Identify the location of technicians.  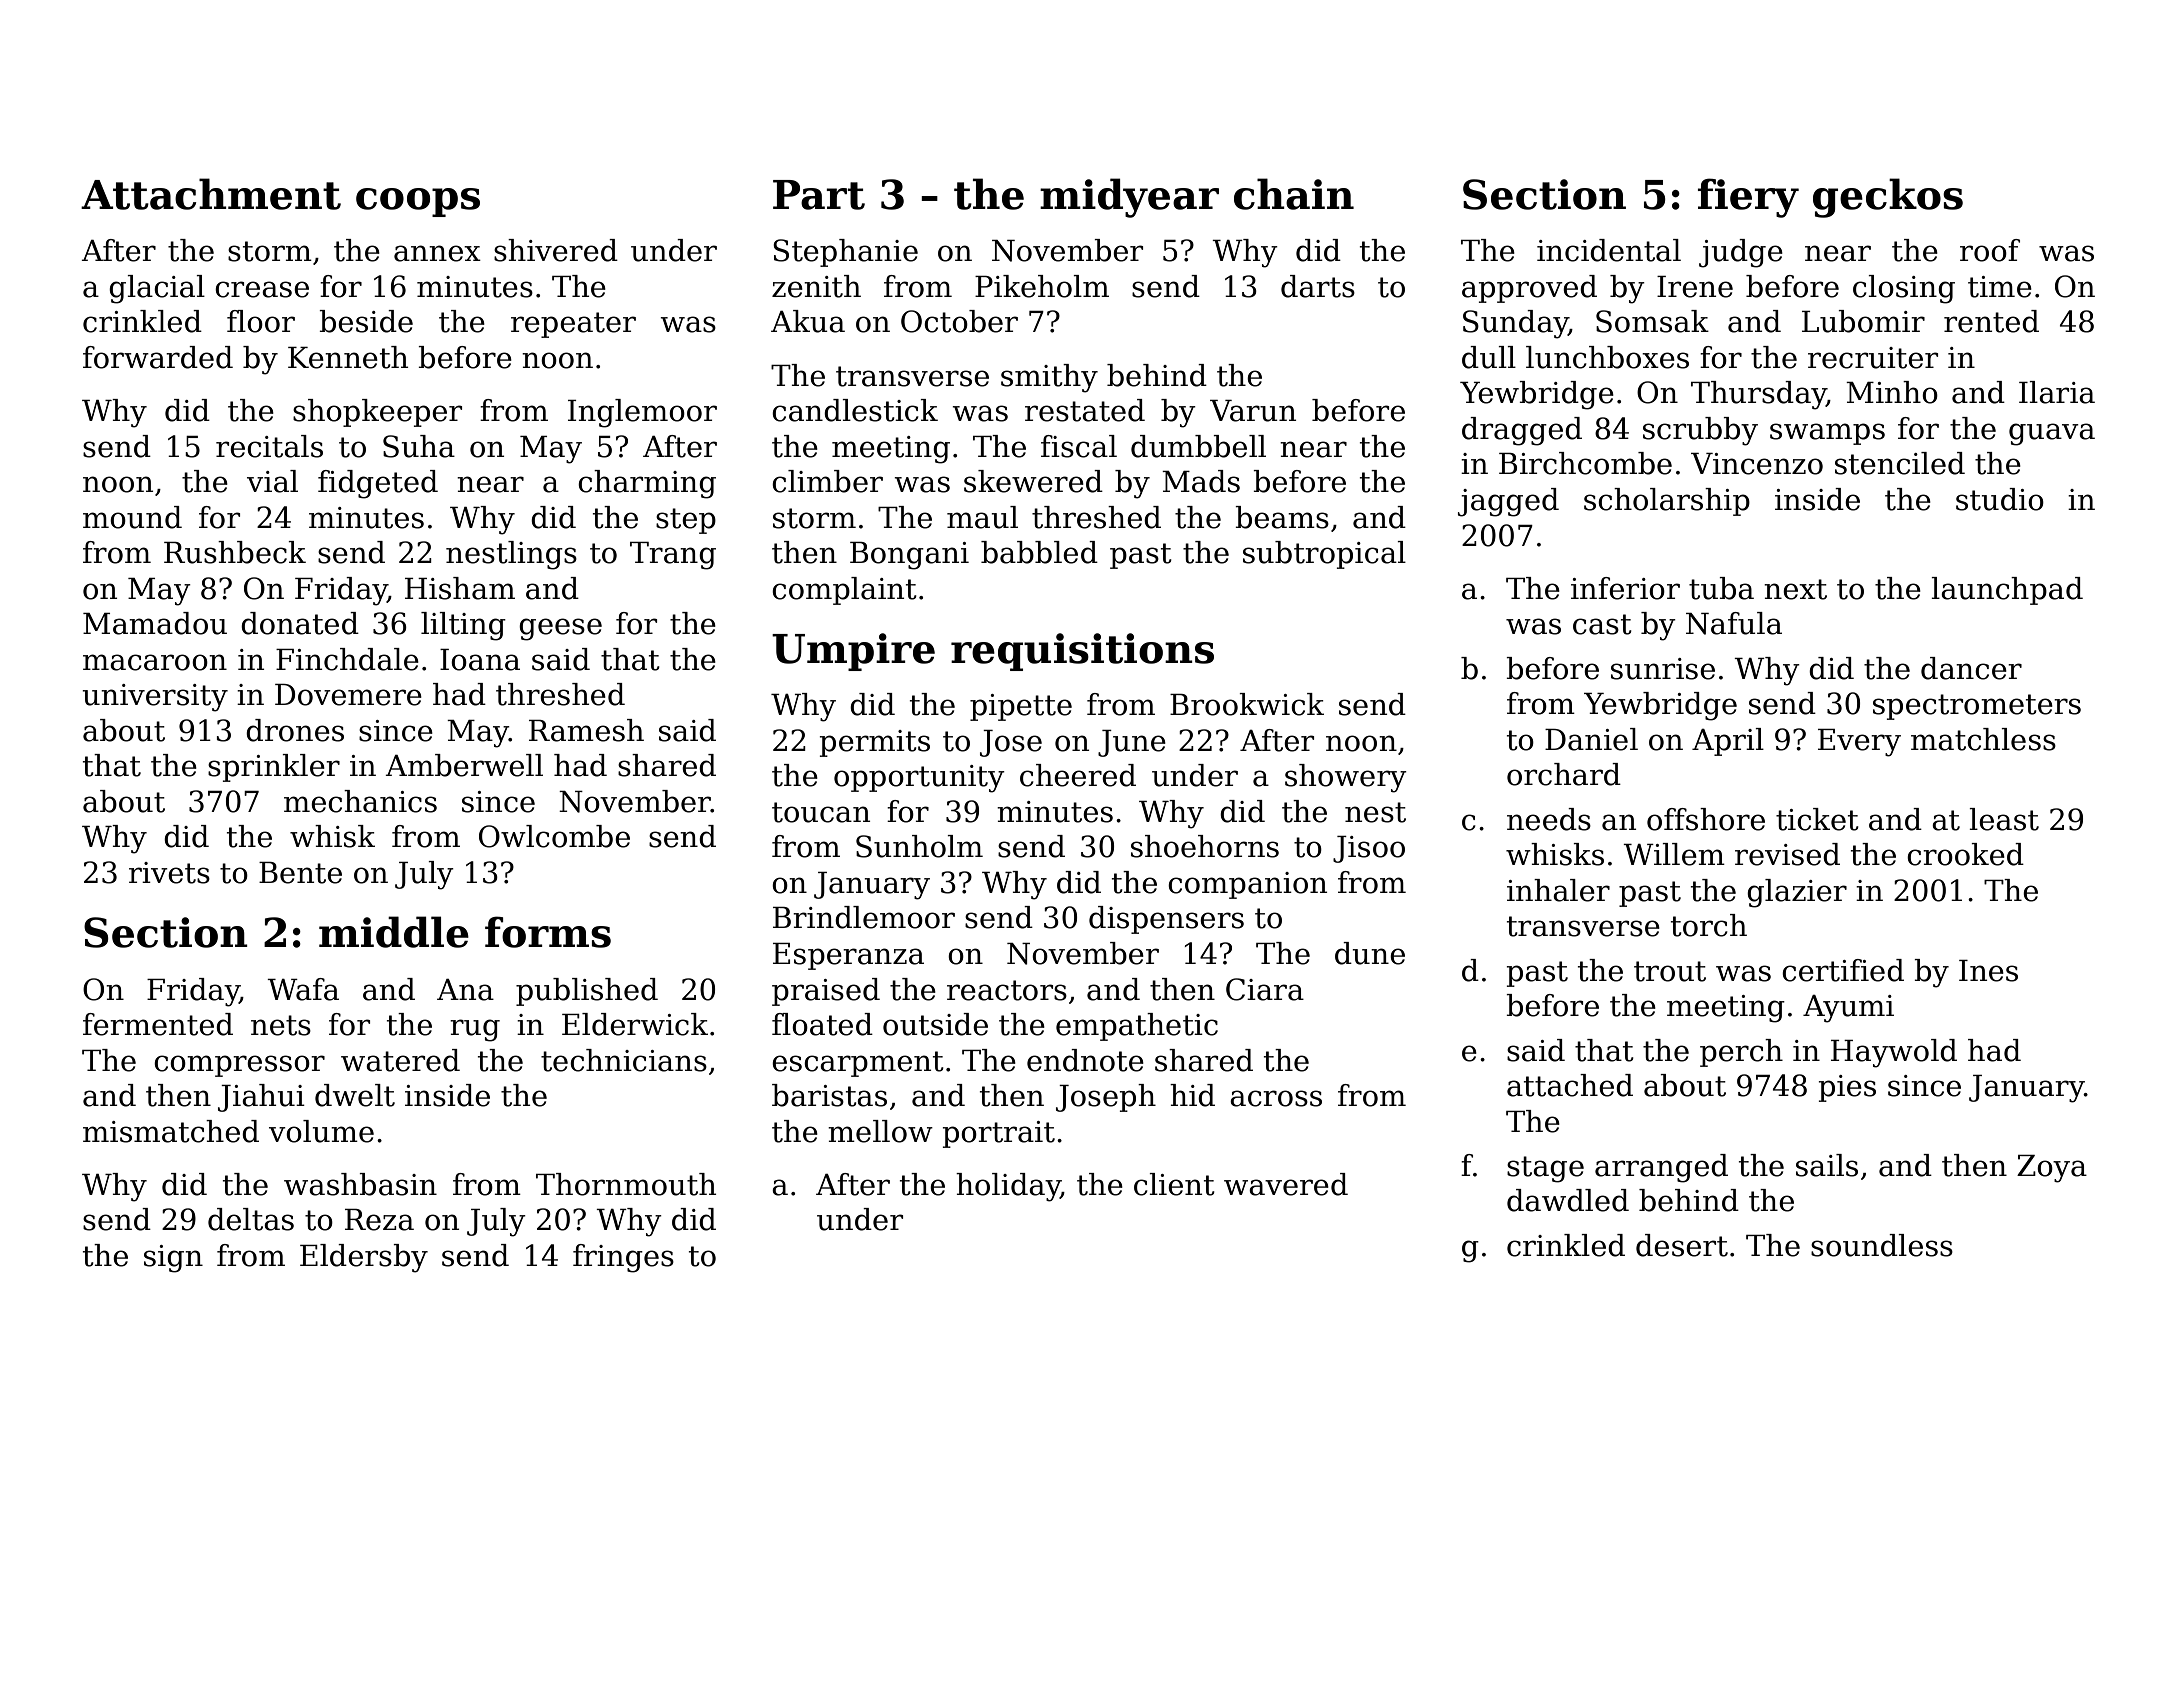
(624, 1060).
